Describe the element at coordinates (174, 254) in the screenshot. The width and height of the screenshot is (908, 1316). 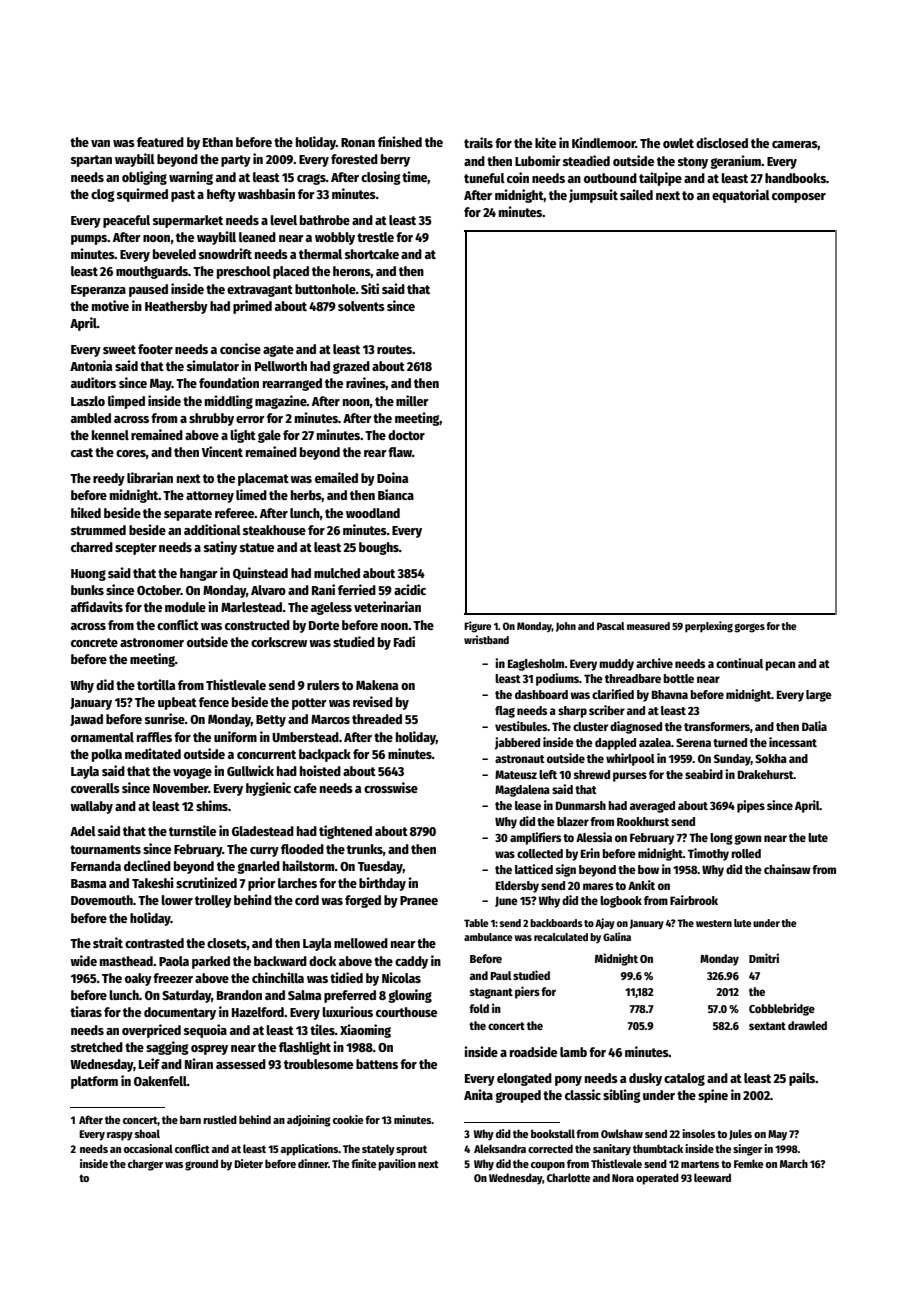
I see `beveled` at that location.
